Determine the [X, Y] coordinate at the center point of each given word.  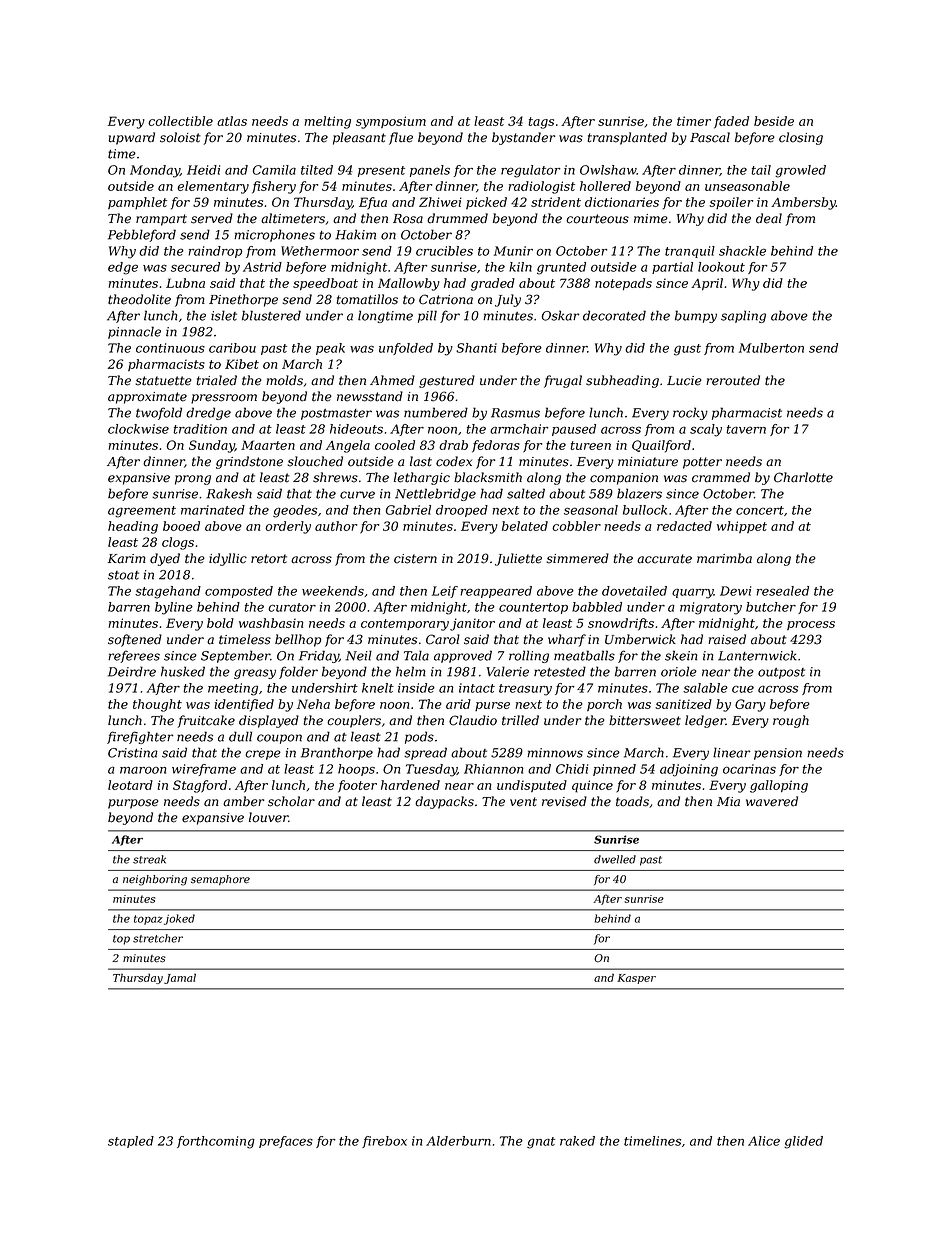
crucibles [444, 251]
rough [791, 721]
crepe [263, 755]
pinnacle [134, 332]
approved [463, 656]
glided [803, 1142]
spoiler [731, 203]
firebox [384, 1142]
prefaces [286, 1142]
